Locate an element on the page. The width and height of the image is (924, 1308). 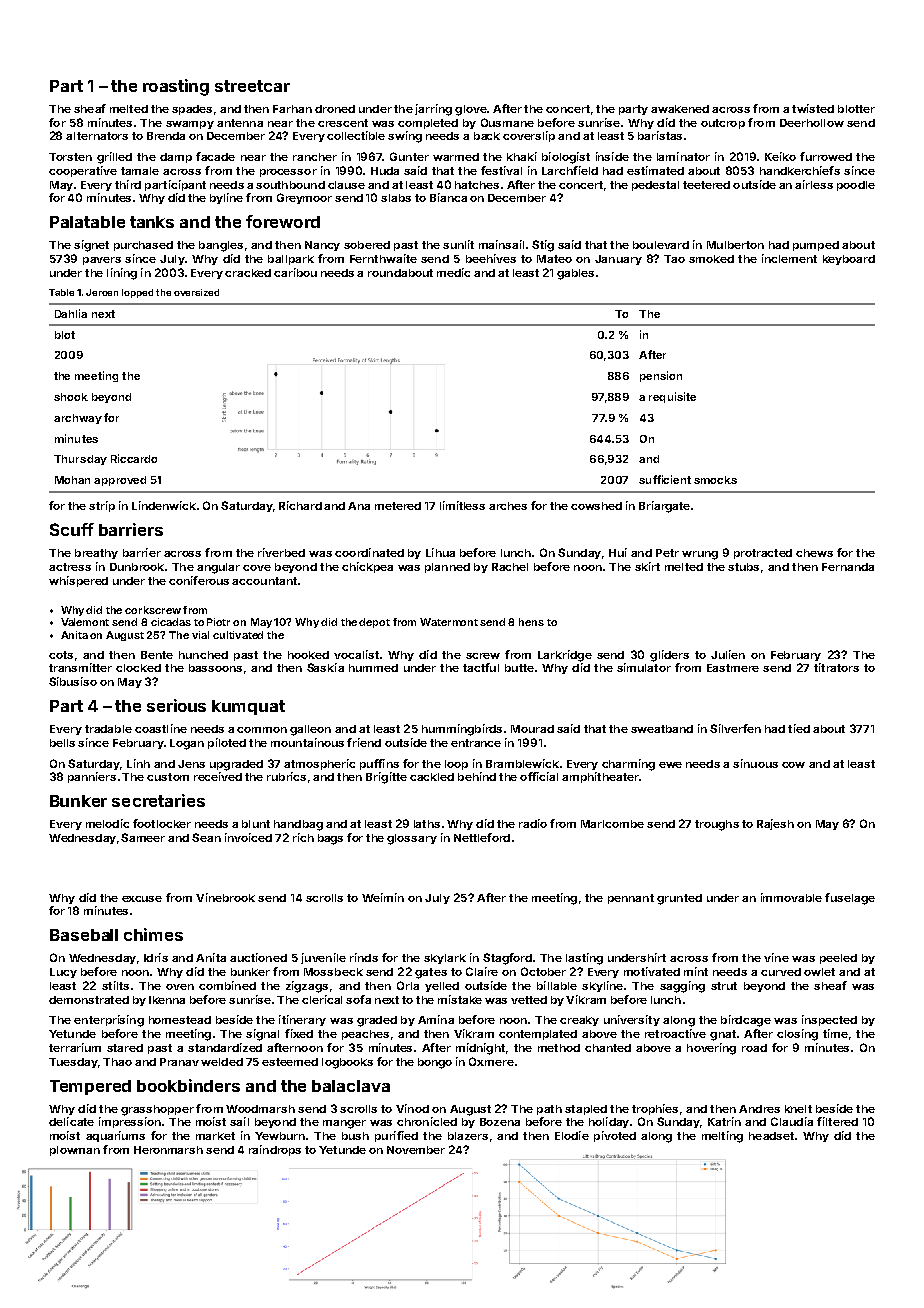
Mulberton is located at coordinates (735, 245).
